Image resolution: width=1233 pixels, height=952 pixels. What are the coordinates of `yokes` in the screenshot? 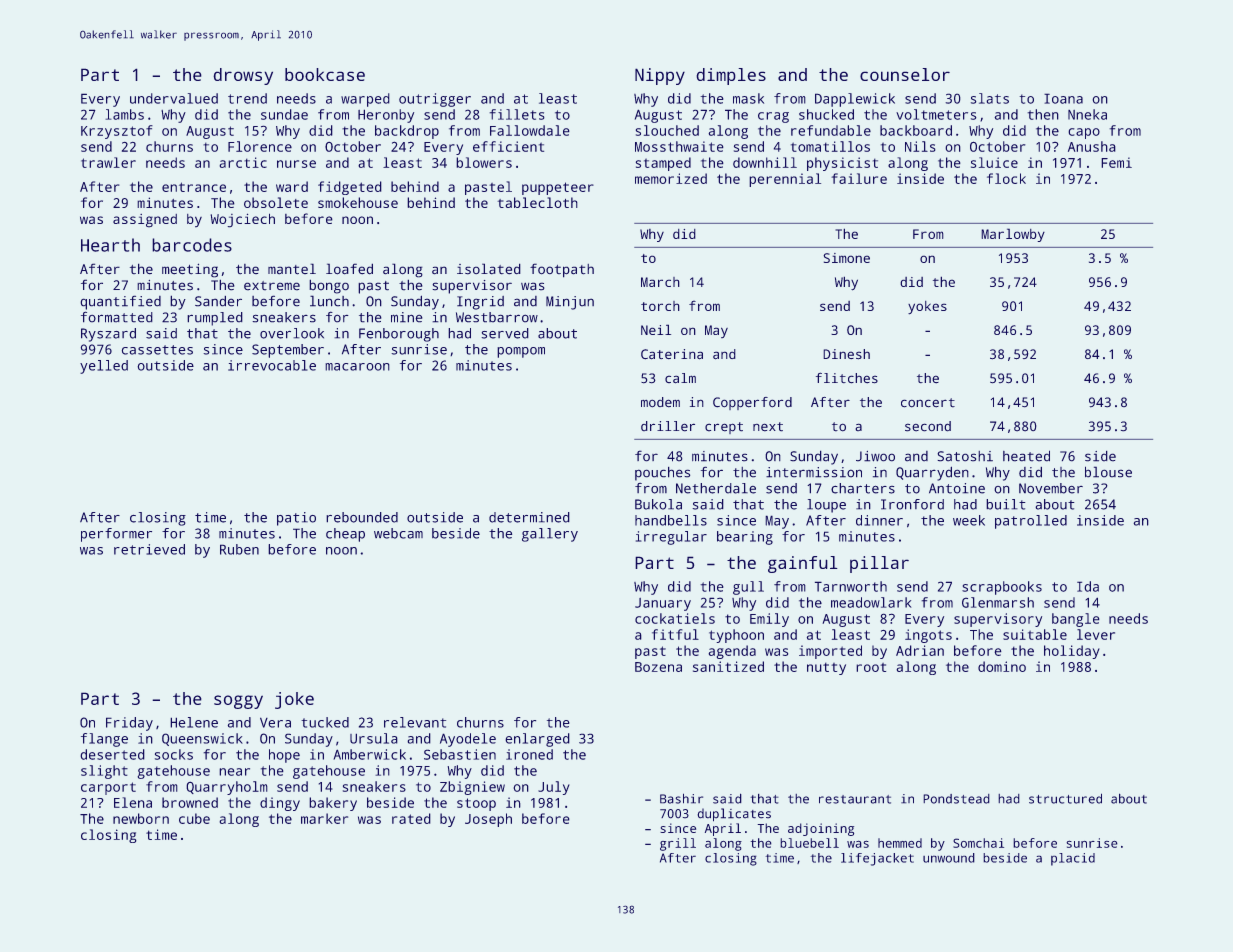 It's located at (927, 308).
